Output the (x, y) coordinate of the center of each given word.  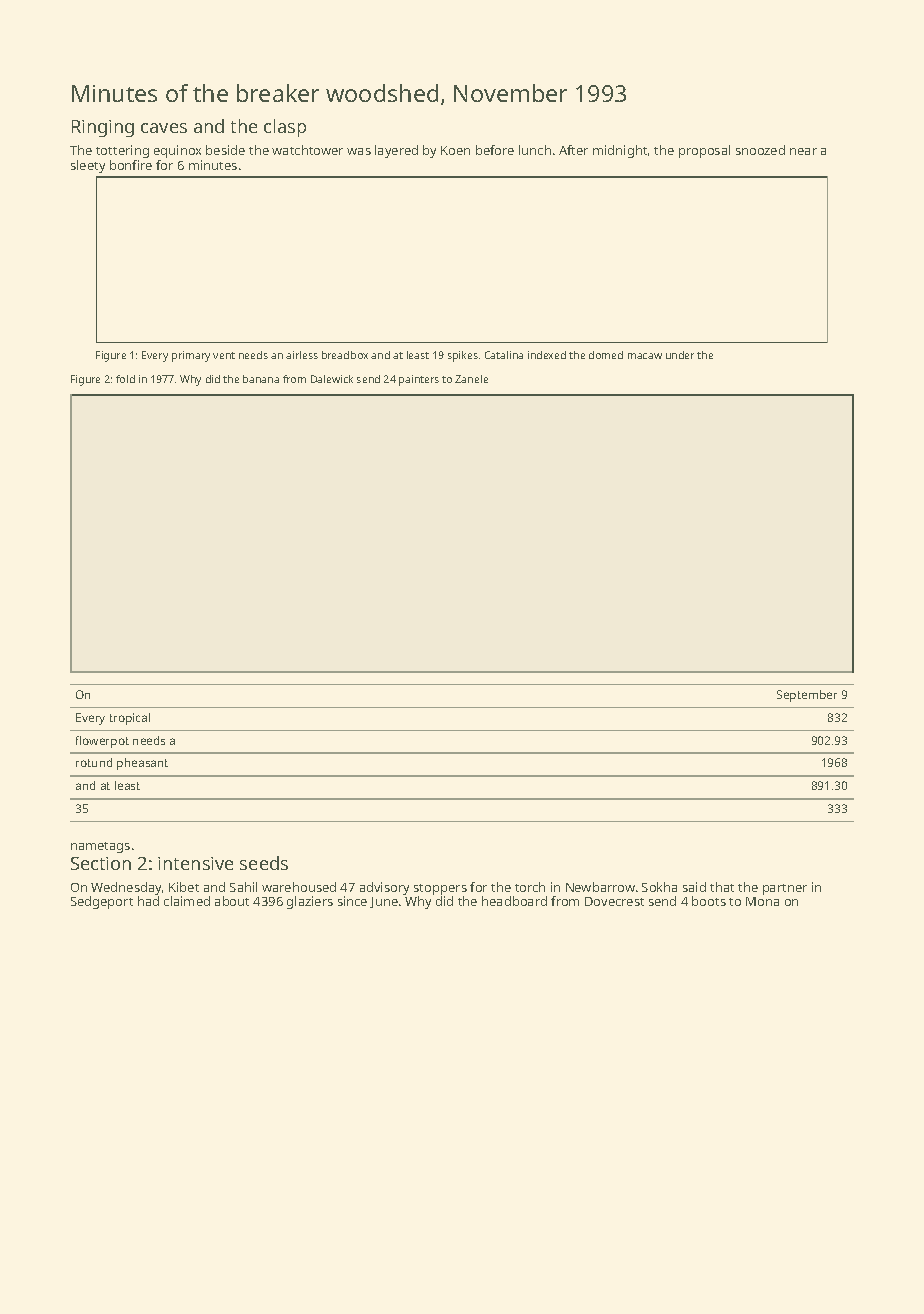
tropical (130, 719)
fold (125, 379)
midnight (620, 151)
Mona (762, 901)
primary (191, 356)
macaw (645, 356)
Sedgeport (102, 902)
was (359, 151)
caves (164, 128)
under (680, 355)
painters (419, 380)
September (807, 696)
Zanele (471, 379)
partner (785, 889)
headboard (514, 901)
